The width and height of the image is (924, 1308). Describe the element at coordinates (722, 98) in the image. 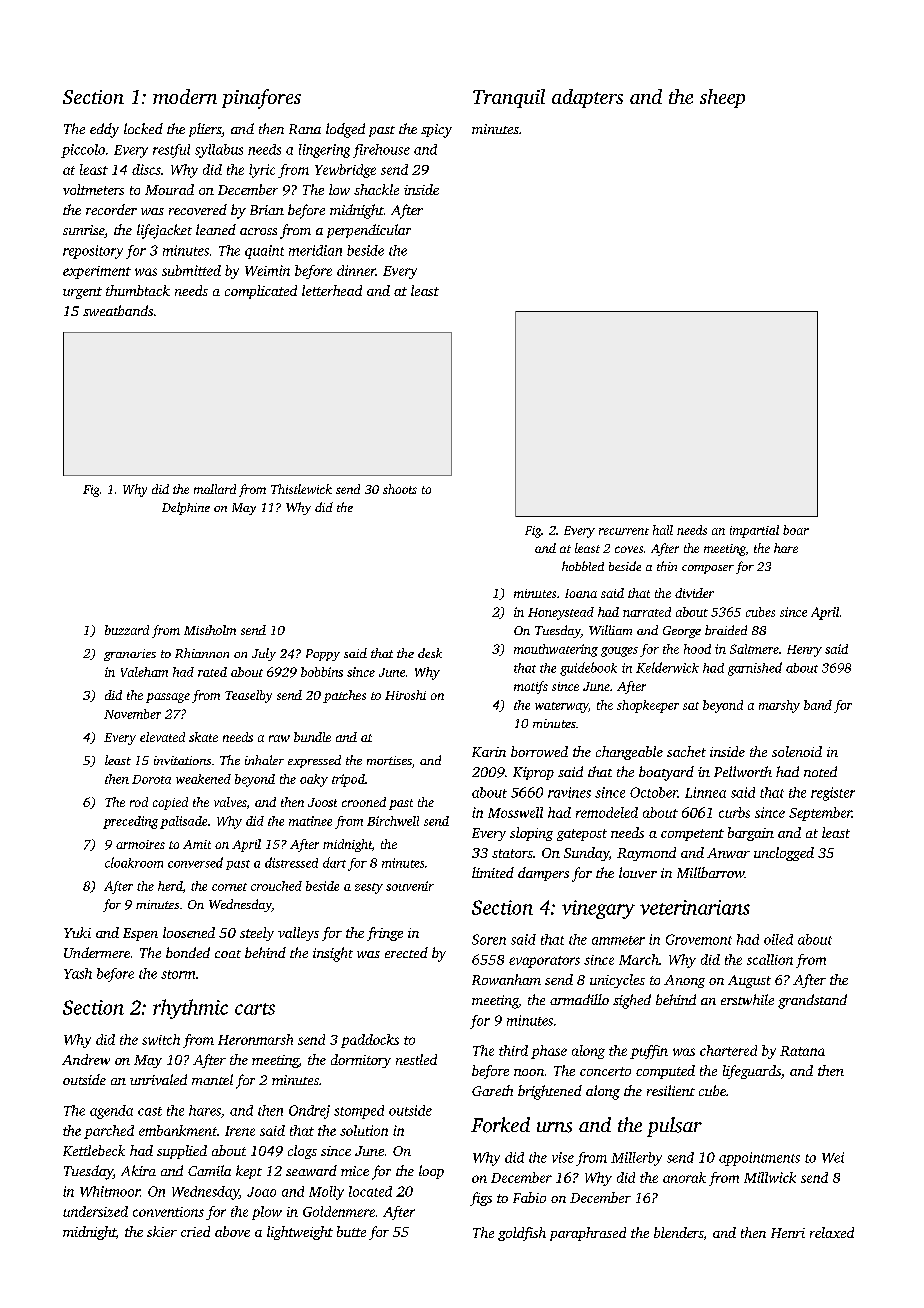

I see `sheep` at that location.
